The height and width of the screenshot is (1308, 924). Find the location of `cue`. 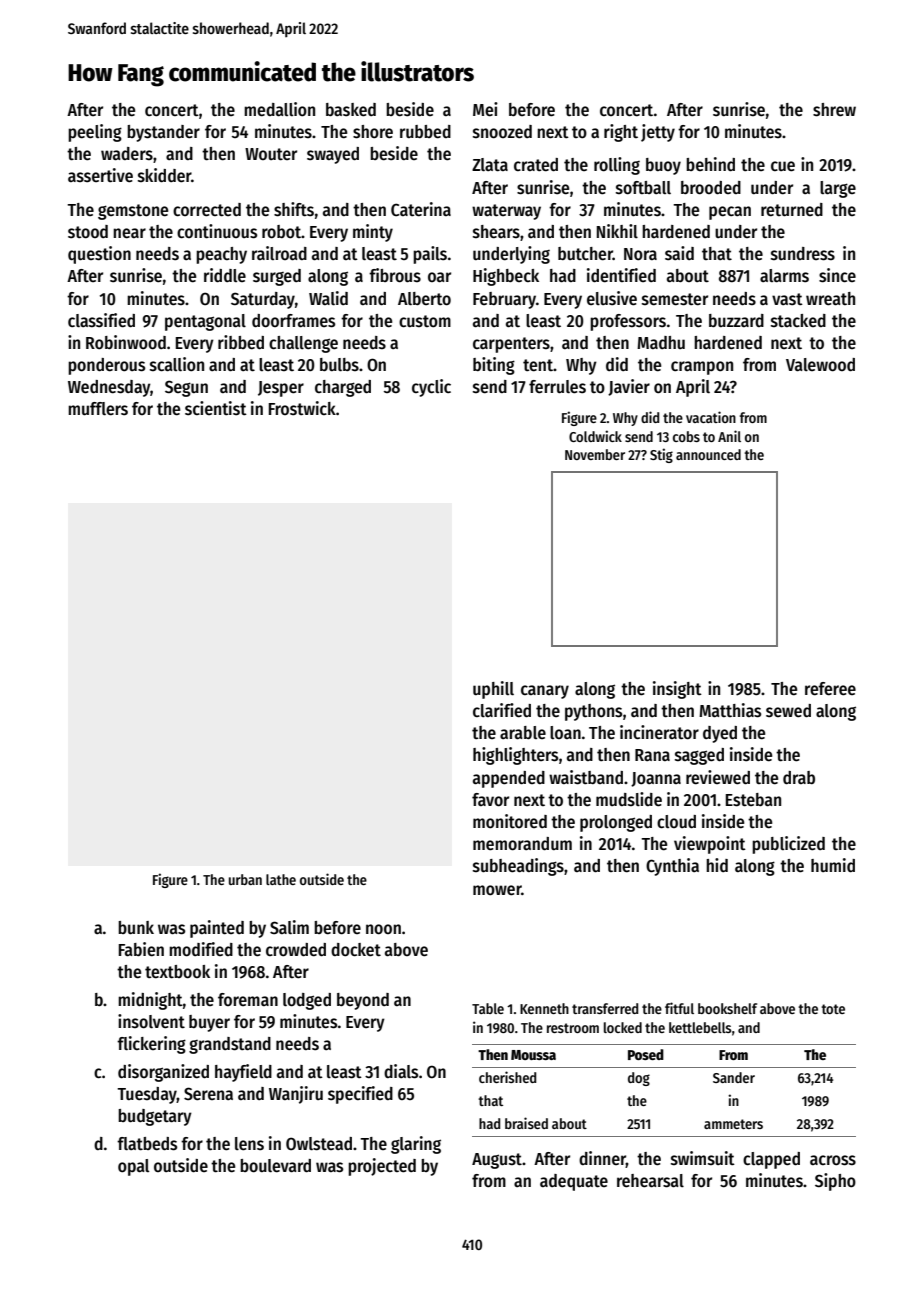

cue is located at coordinates (783, 166).
